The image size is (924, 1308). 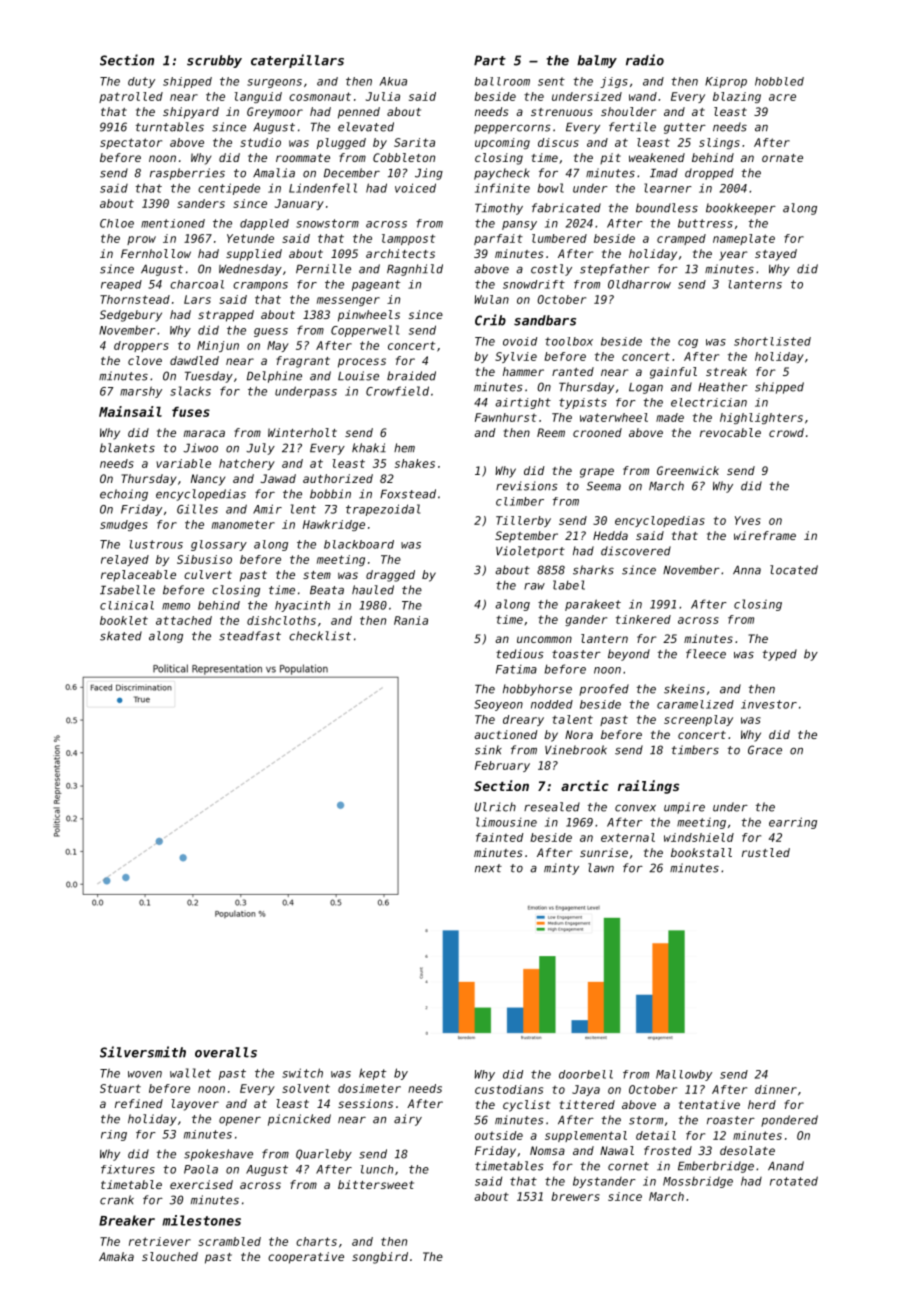 I want to click on Foxstead, so click(x=408, y=494).
